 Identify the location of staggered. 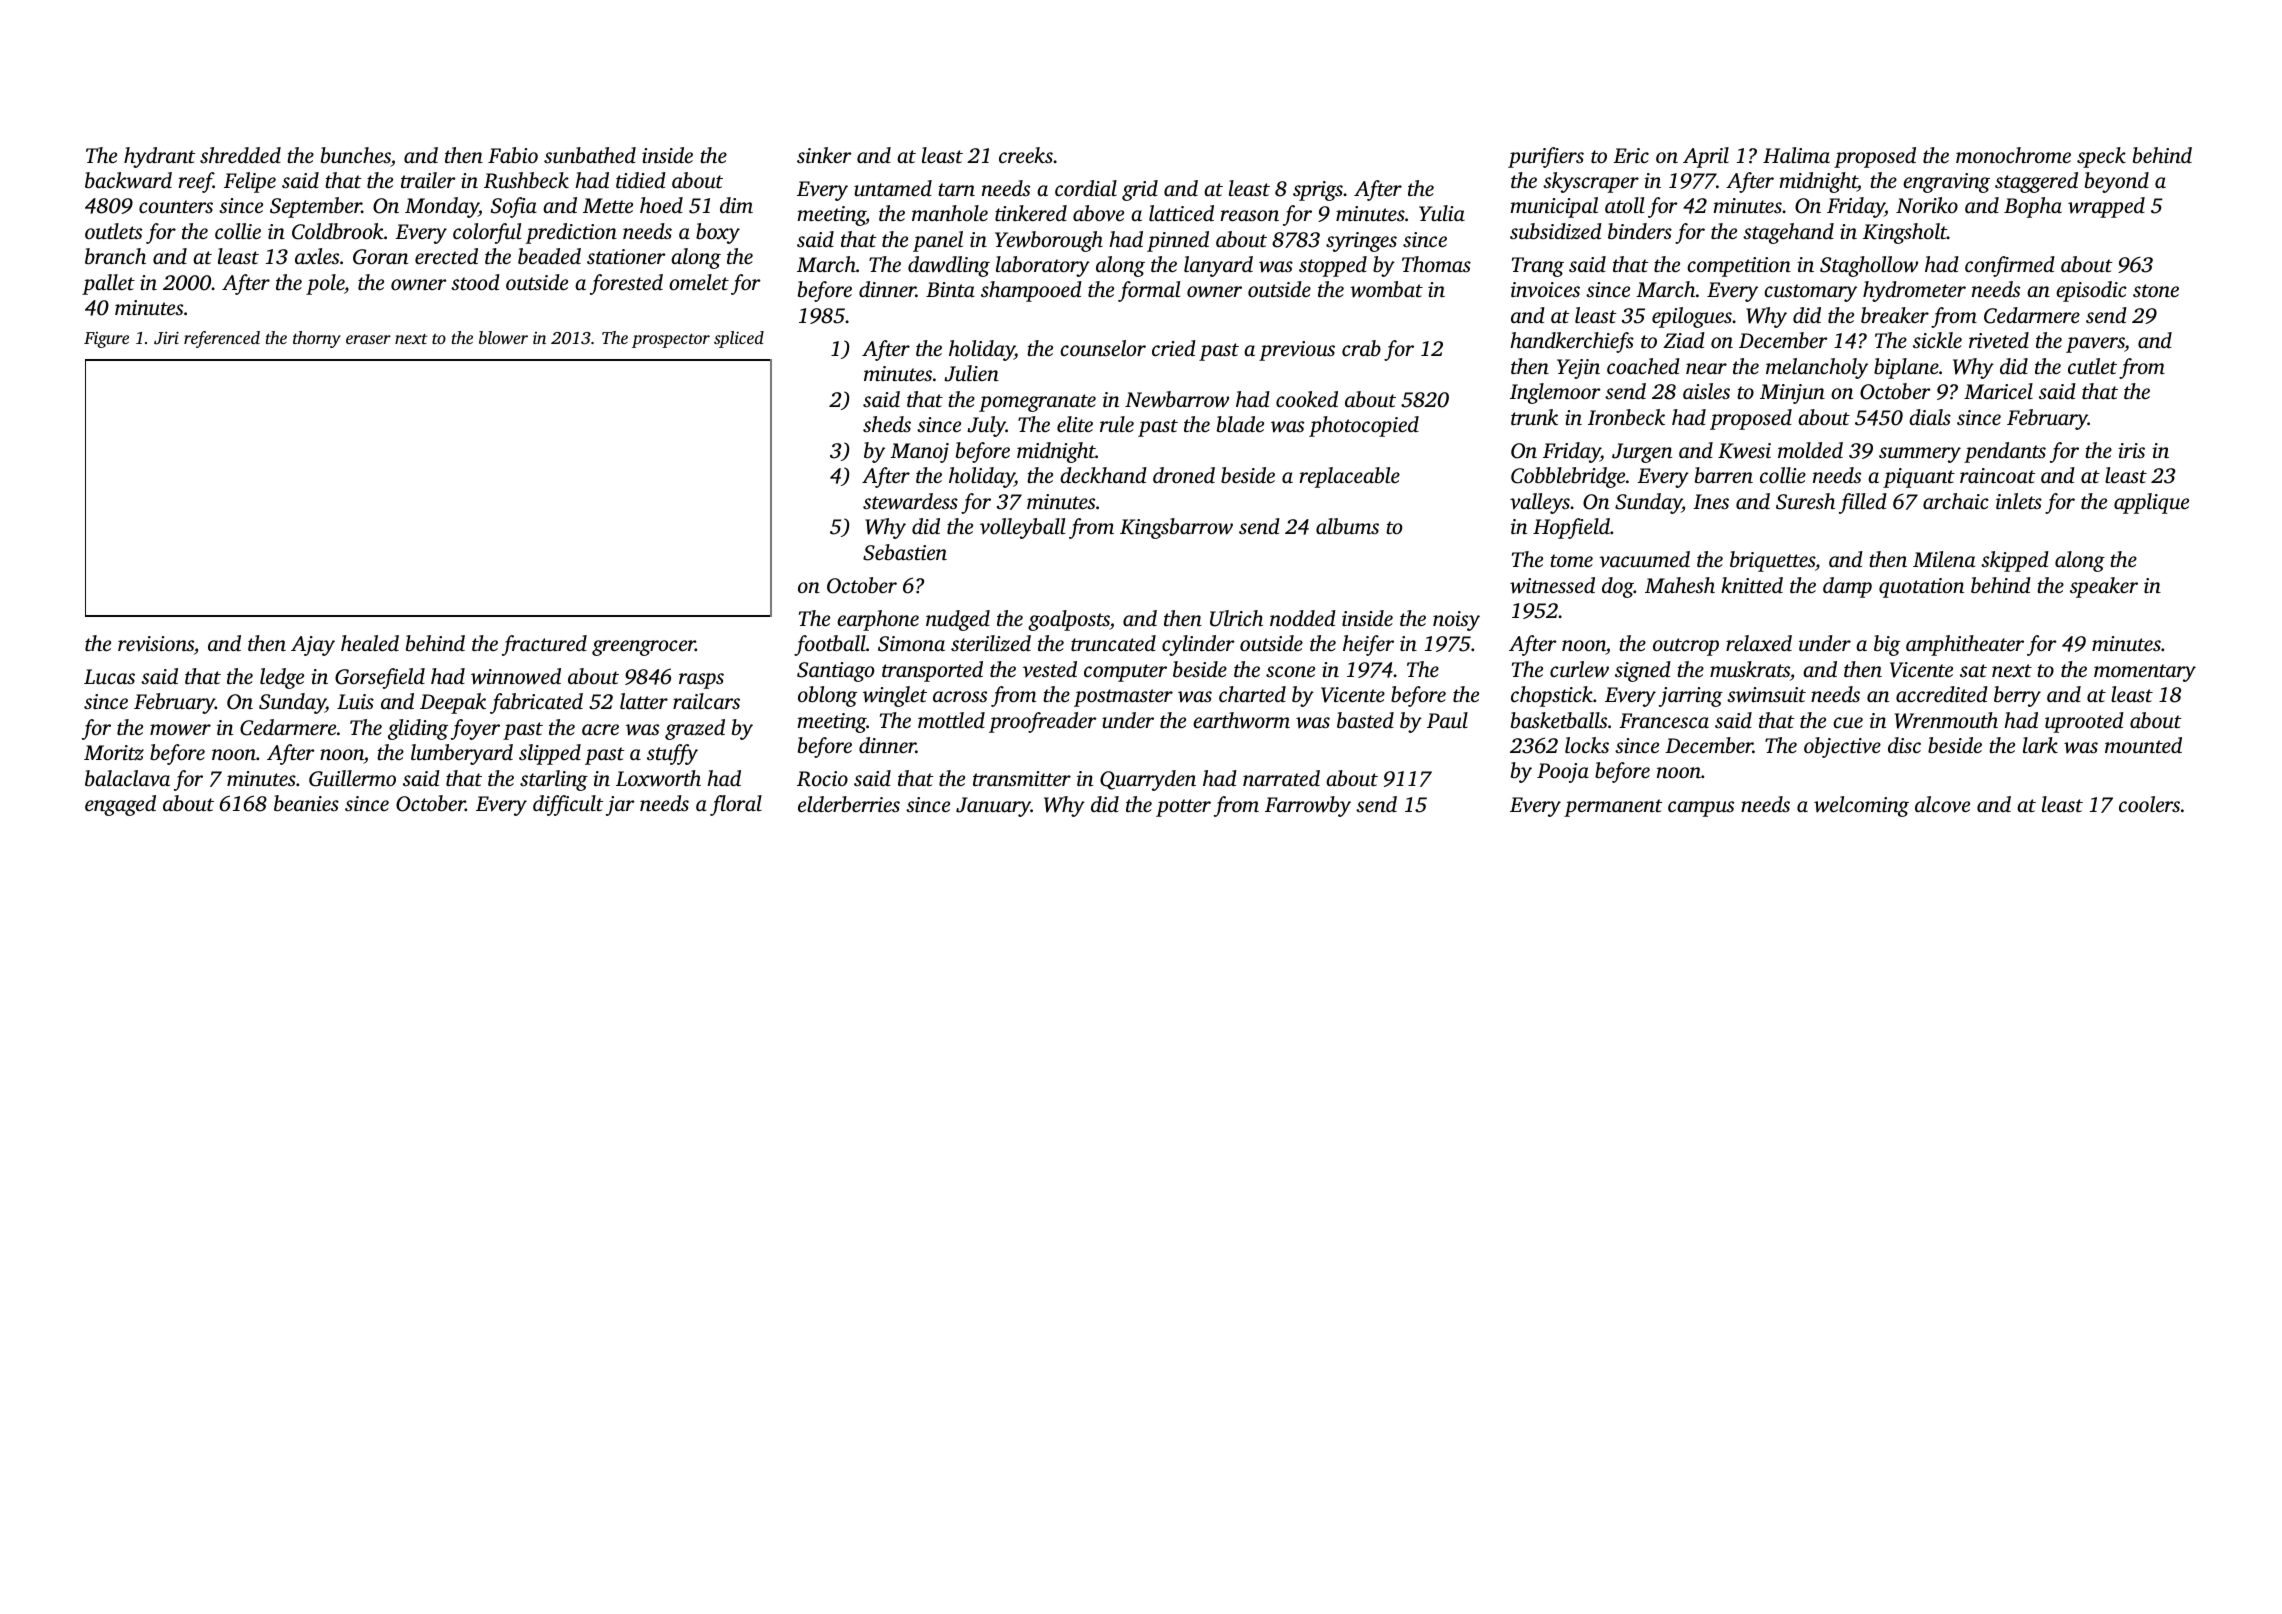
(2036, 182).
